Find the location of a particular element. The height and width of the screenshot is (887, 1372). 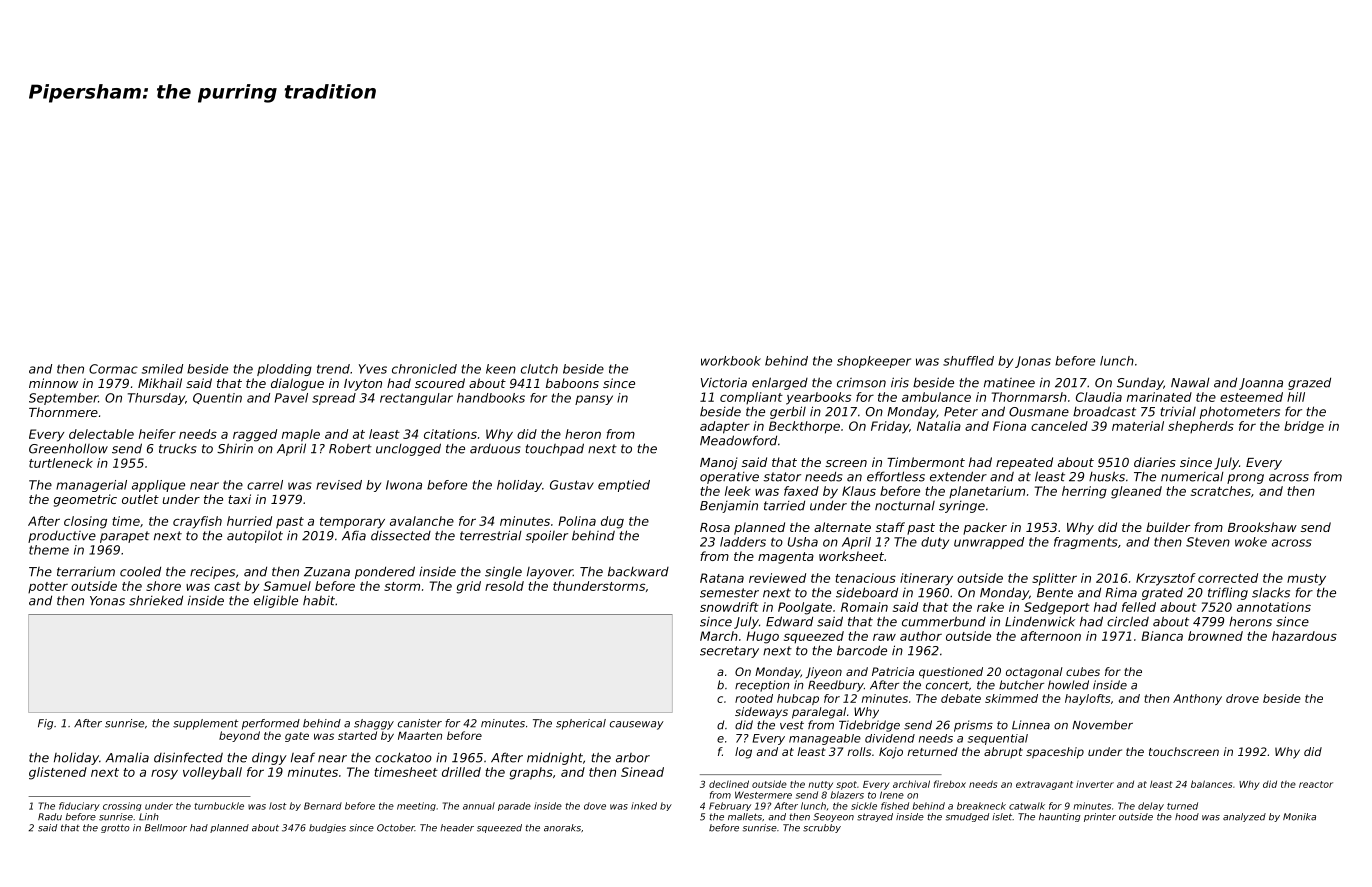

Yonas is located at coordinates (107, 601).
